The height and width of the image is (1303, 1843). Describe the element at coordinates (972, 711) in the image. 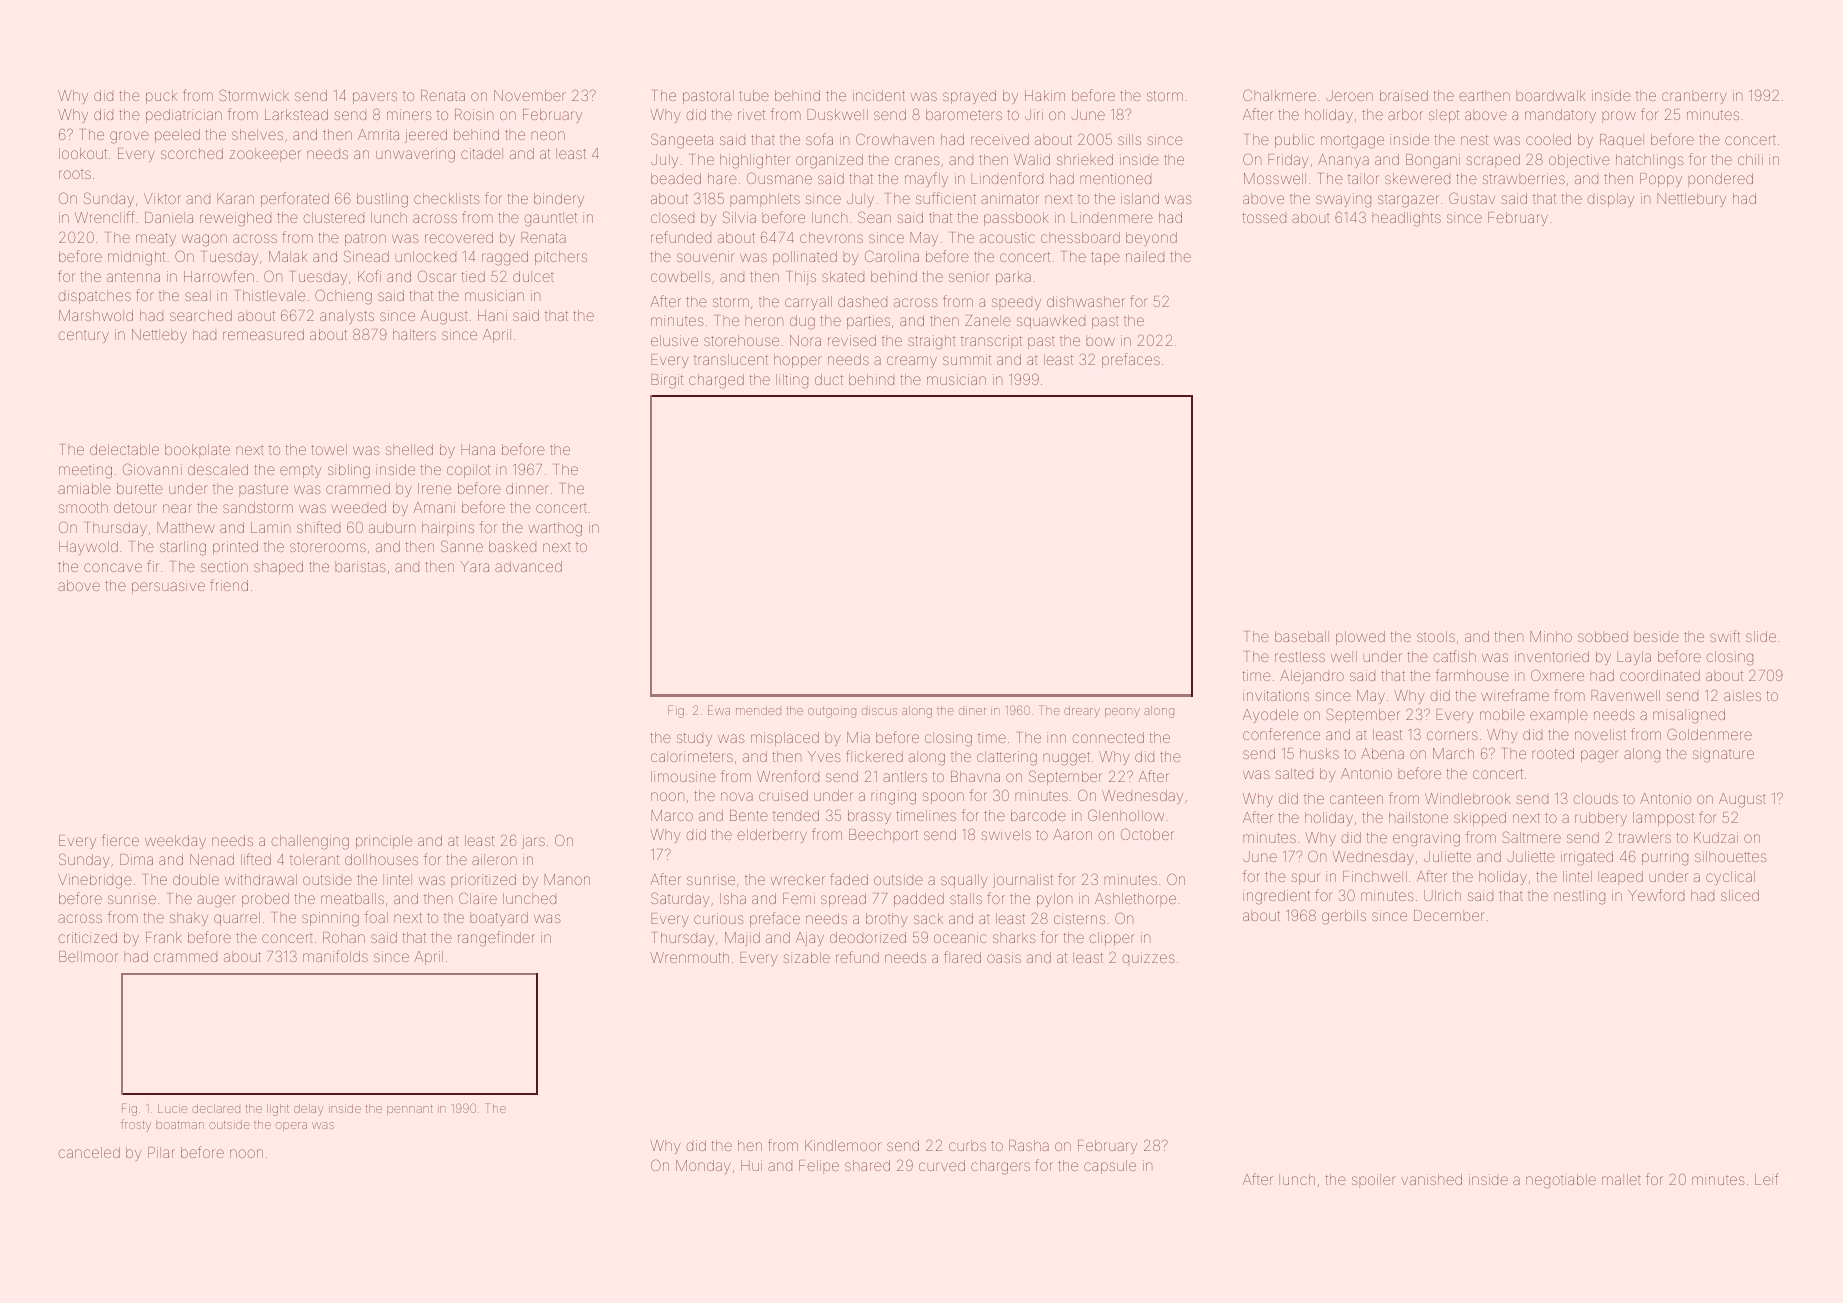

I see `diner` at that location.
